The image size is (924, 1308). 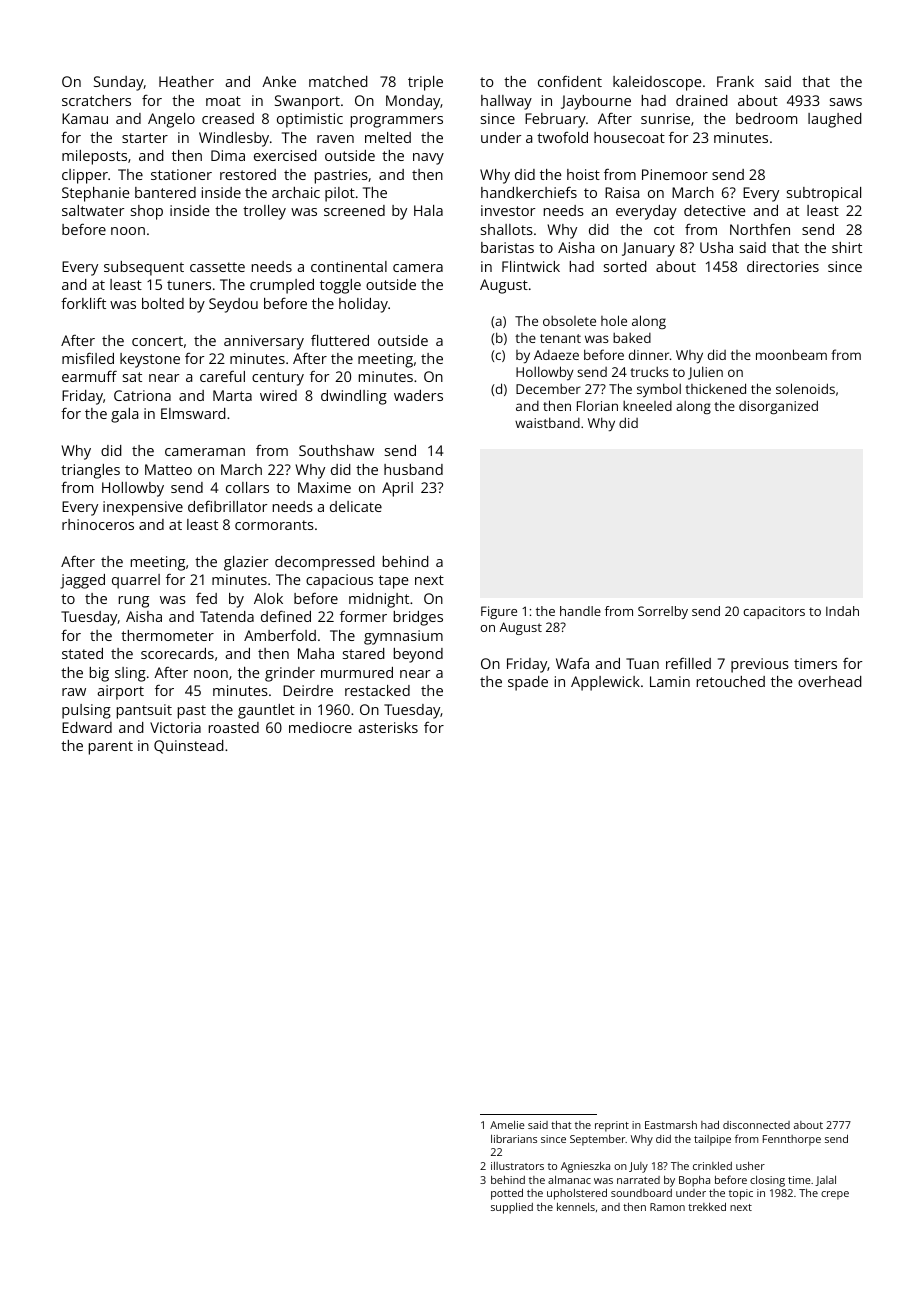 What do you see at coordinates (760, 229) in the screenshot?
I see `Northfen` at bounding box center [760, 229].
